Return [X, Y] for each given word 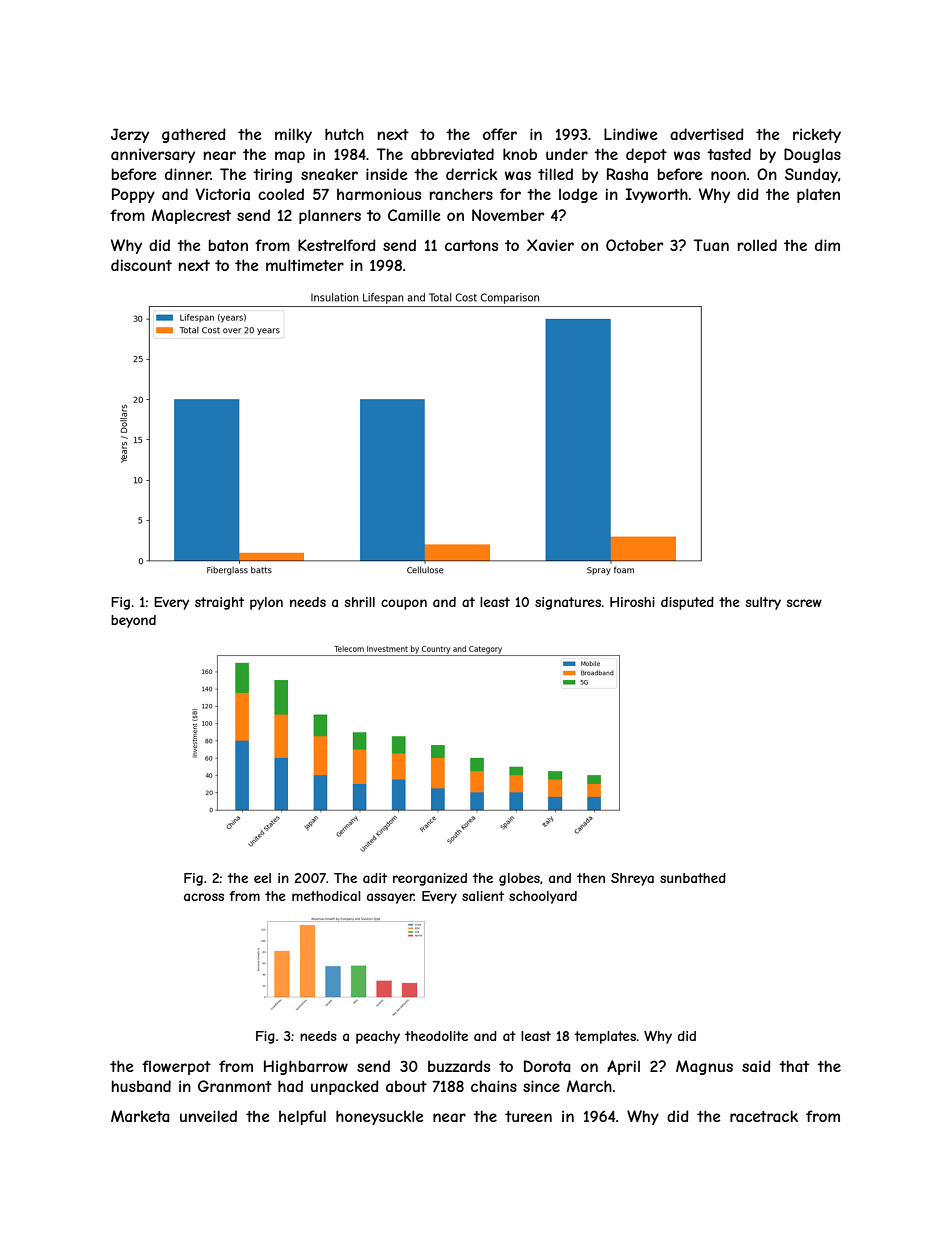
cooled [281, 194]
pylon [266, 603]
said [756, 1066]
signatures [568, 603]
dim [827, 245]
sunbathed [693, 878]
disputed [687, 603]
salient [483, 896]
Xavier [550, 245]
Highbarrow [306, 1067]
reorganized [430, 879]
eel [262, 878]
